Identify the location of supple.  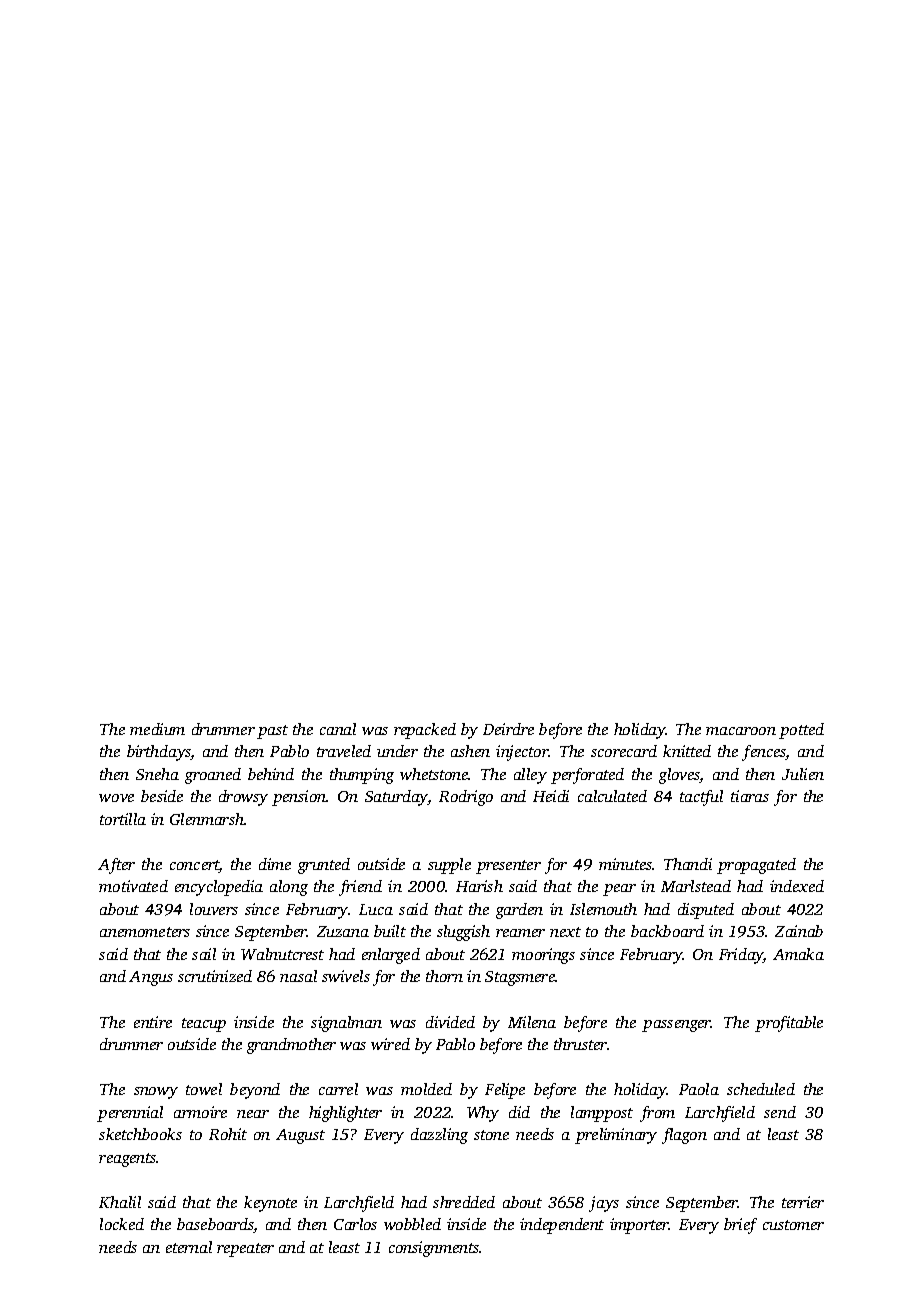
(449, 866).
